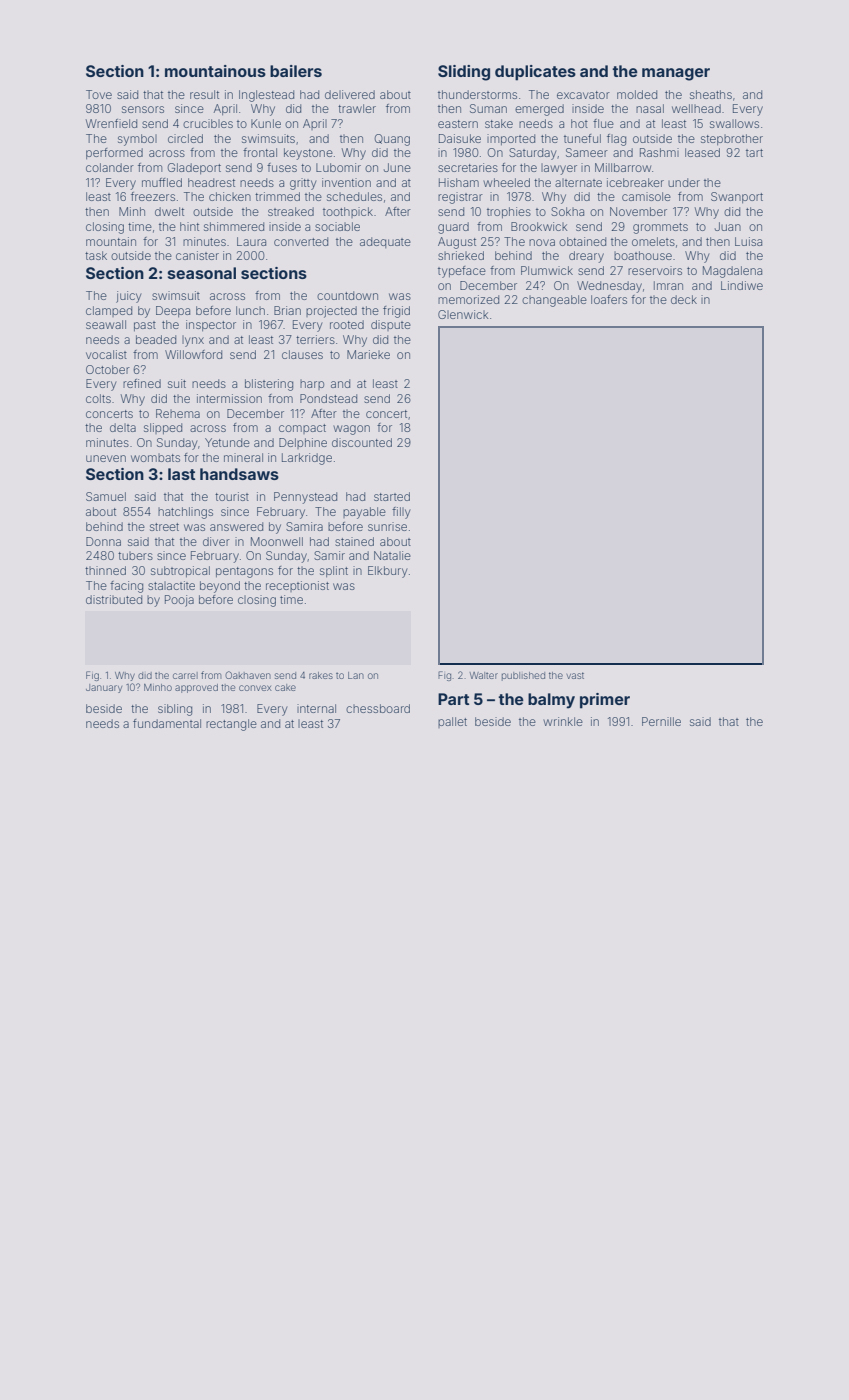  Describe the element at coordinates (196, 688) in the screenshot. I see `approved` at that location.
